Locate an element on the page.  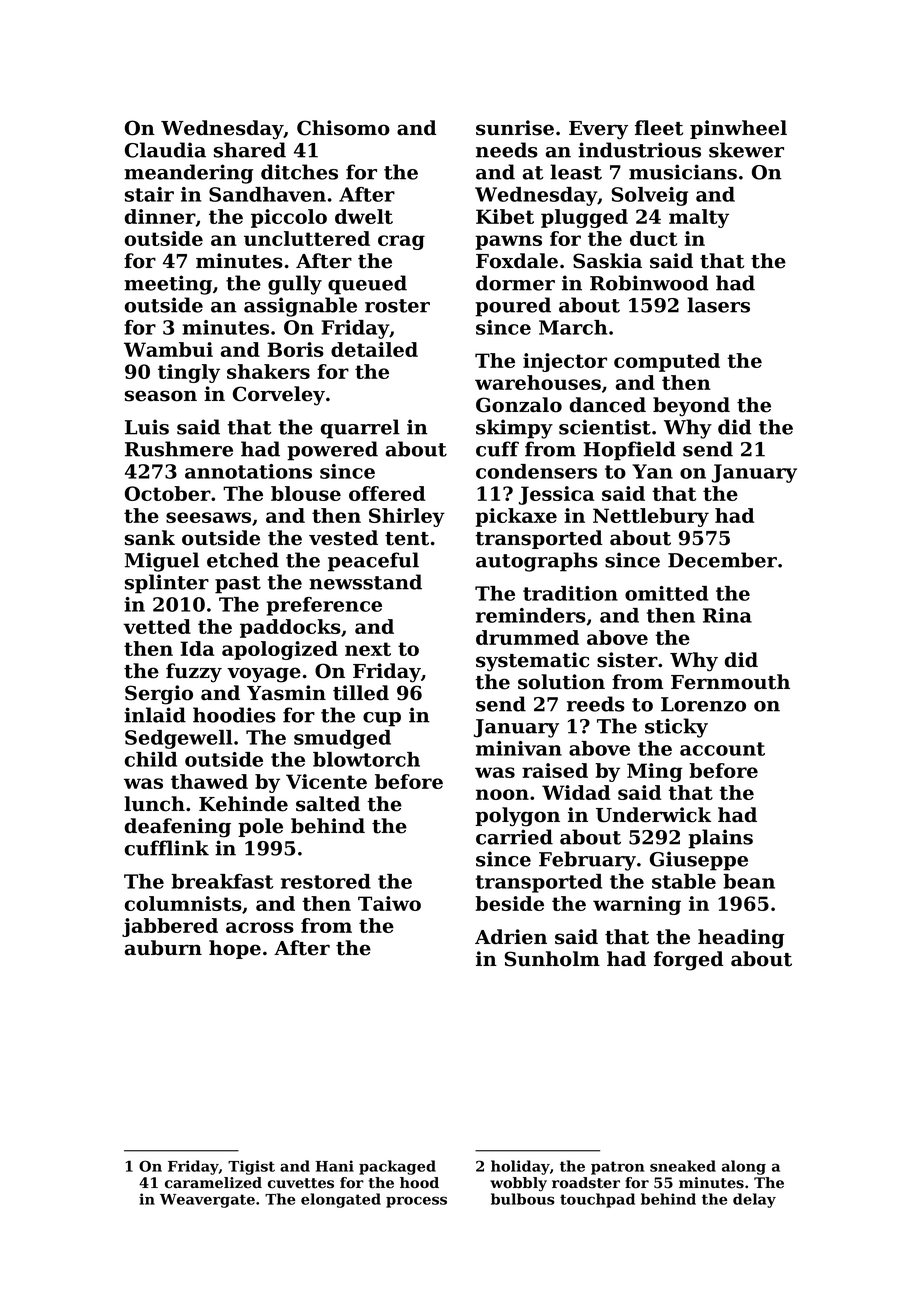
sneaked is located at coordinates (683, 1166).
